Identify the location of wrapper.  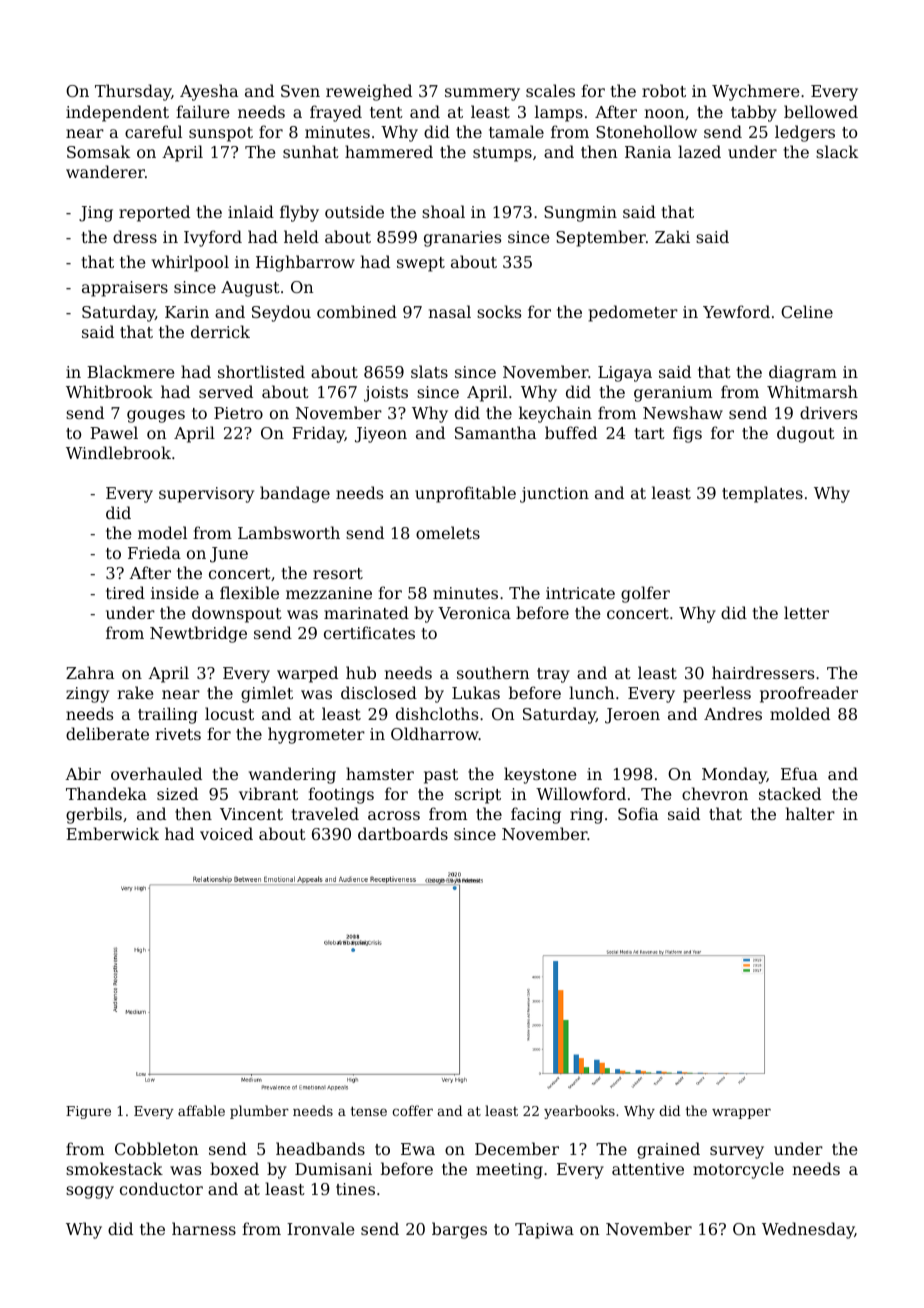
(741, 1113).
